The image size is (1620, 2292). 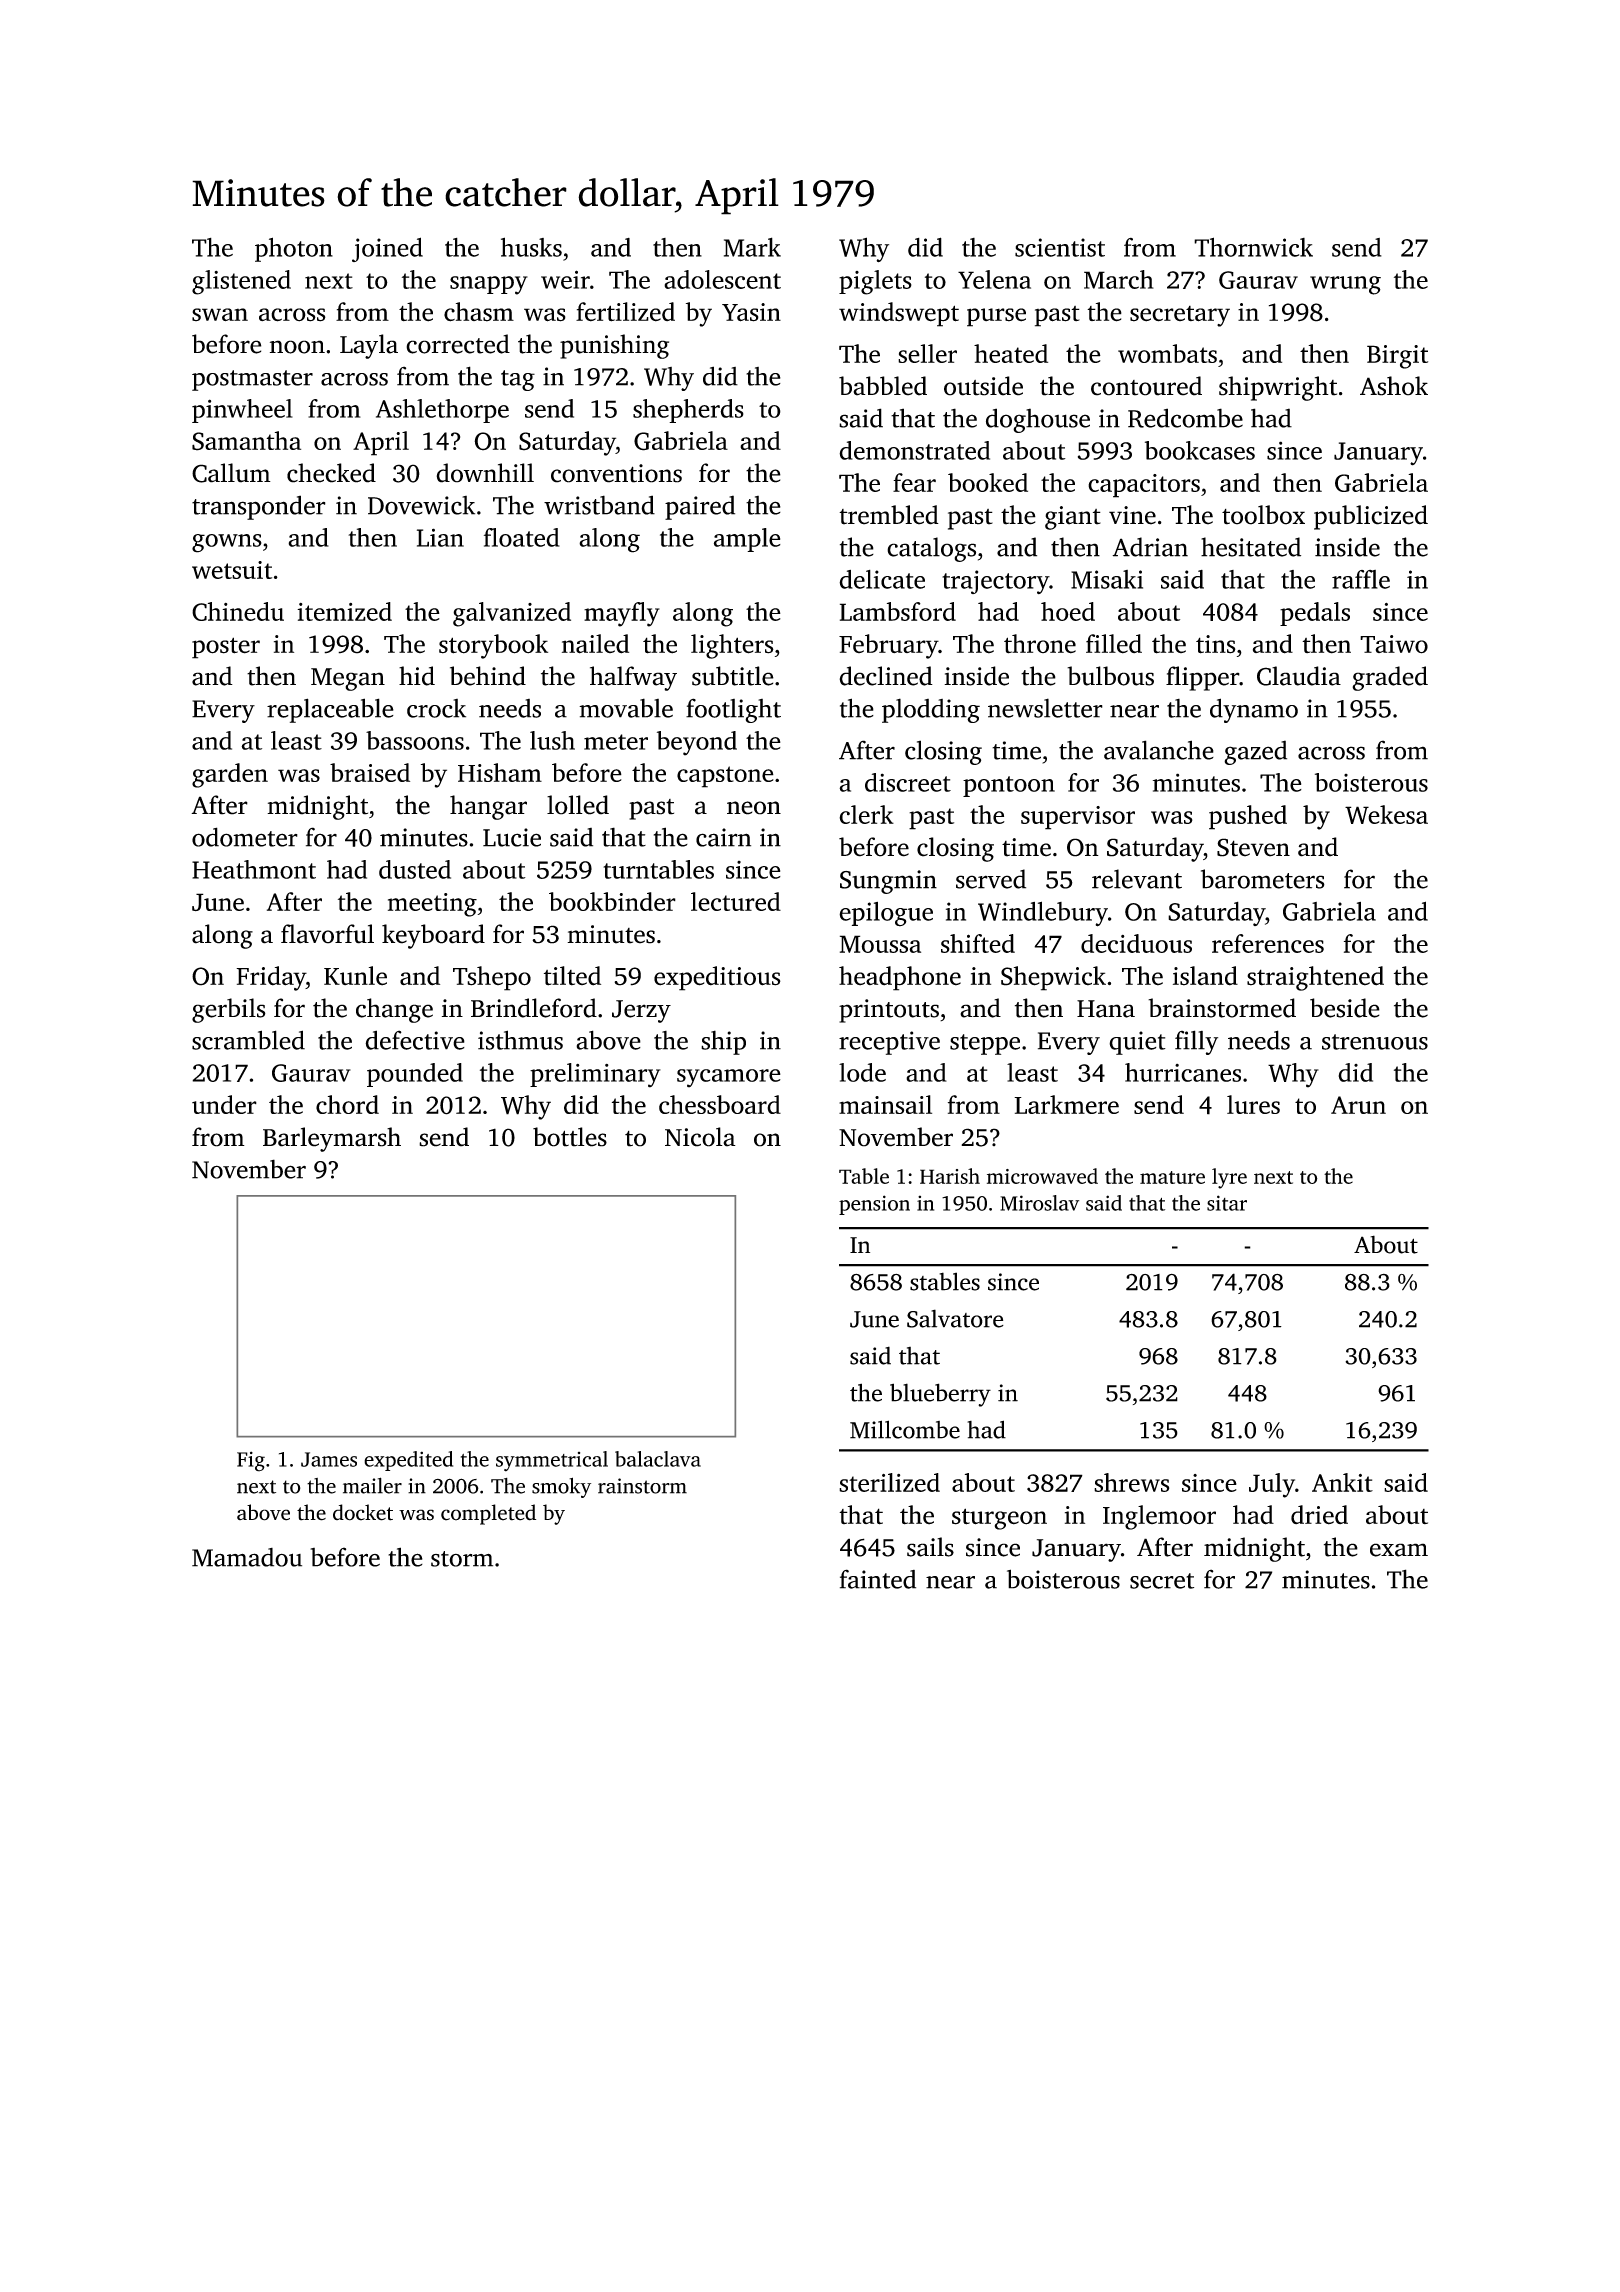 I want to click on expeditious, so click(x=717, y=978).
